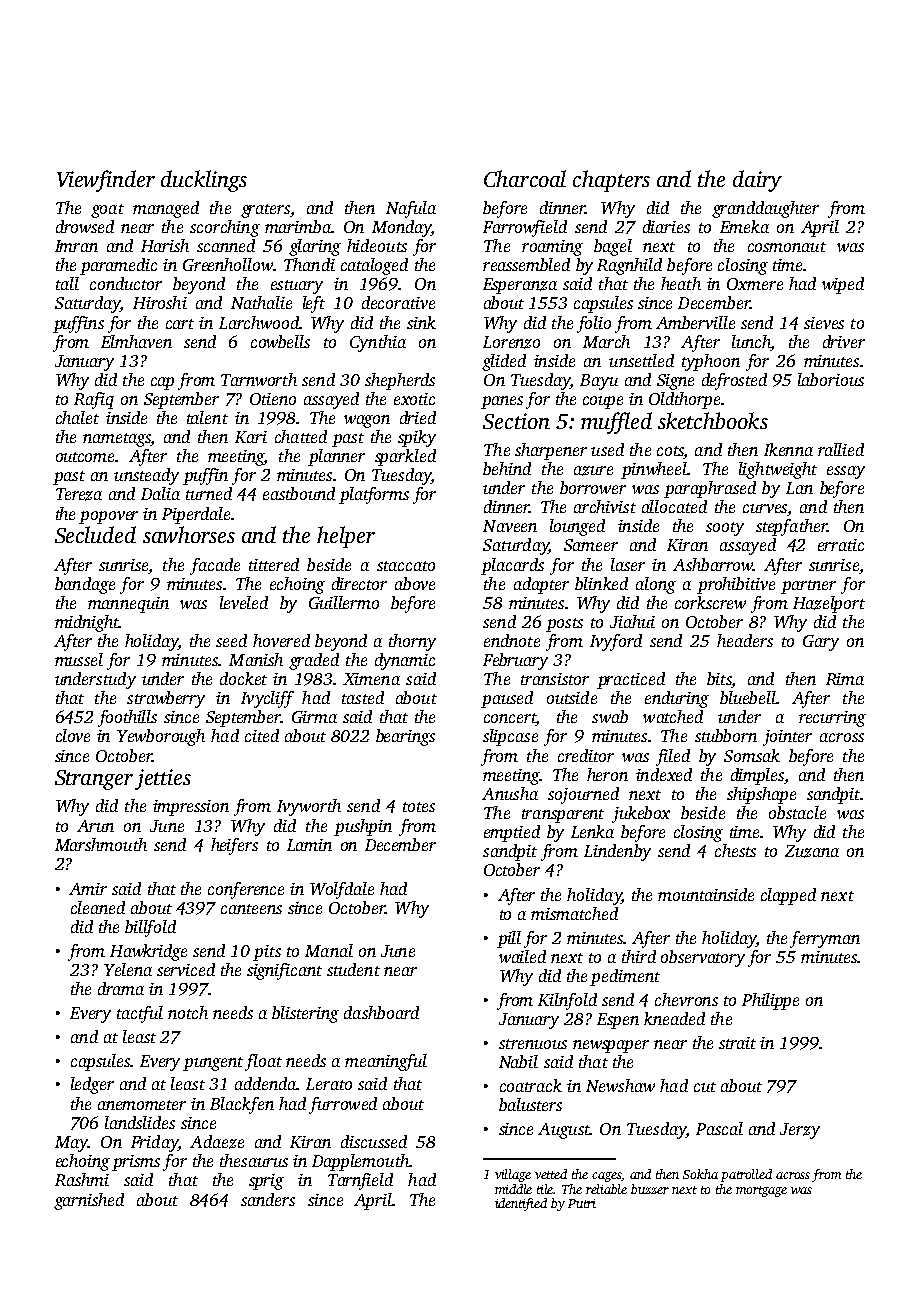 The height and width of the screenshot is (1304, 919). Describe the element at coordinates (757, 181) in the screenshot. I see `dairy` at that location.
